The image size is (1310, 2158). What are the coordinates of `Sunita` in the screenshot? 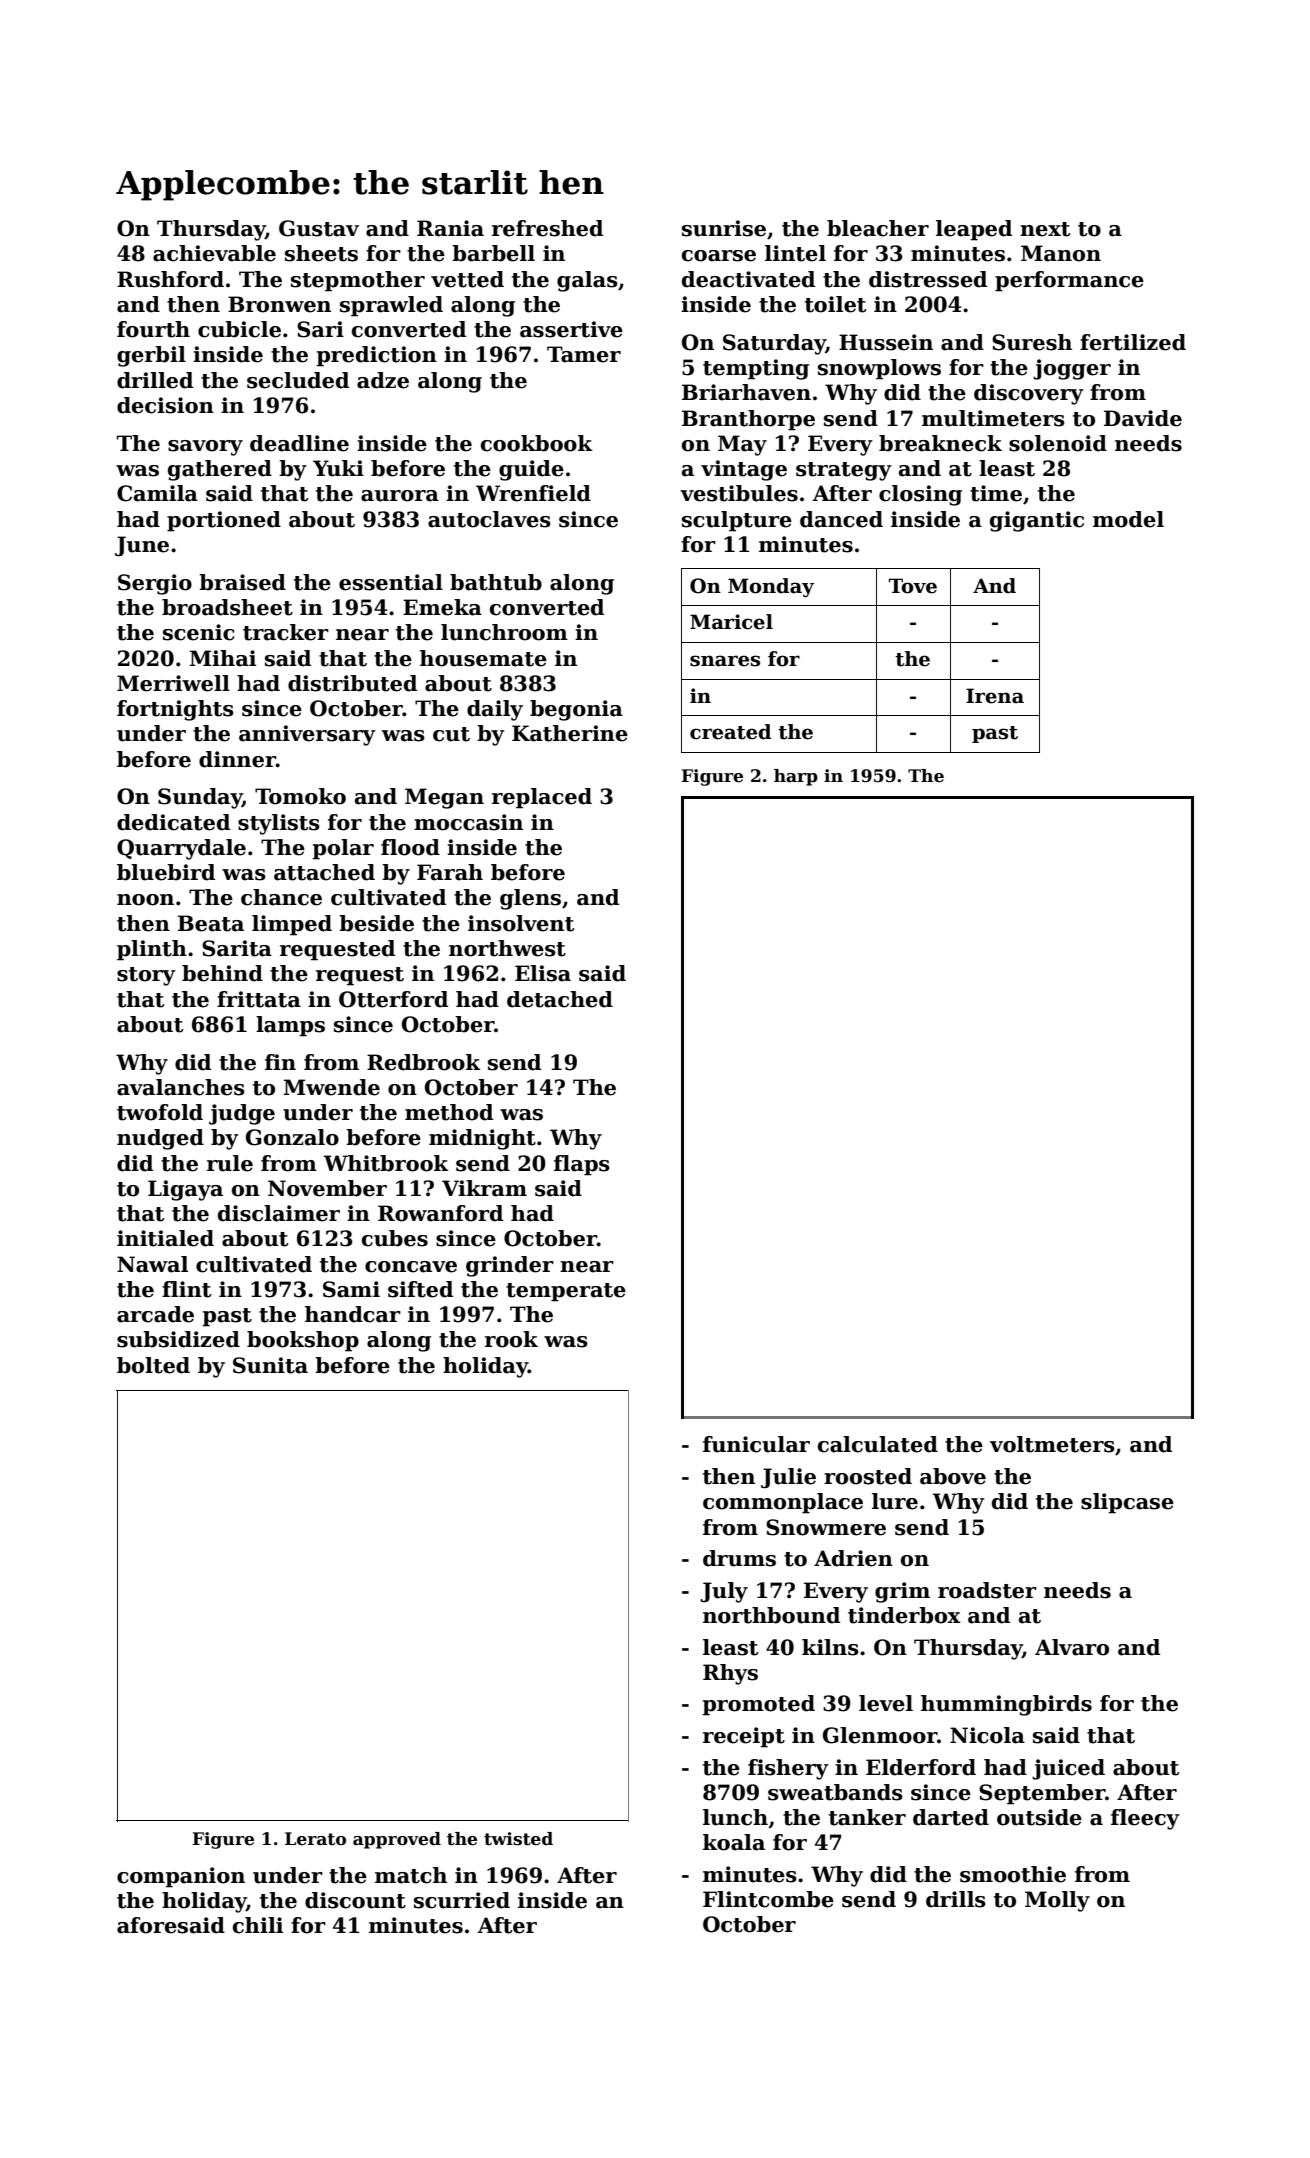 It's located at (270, 1365).
